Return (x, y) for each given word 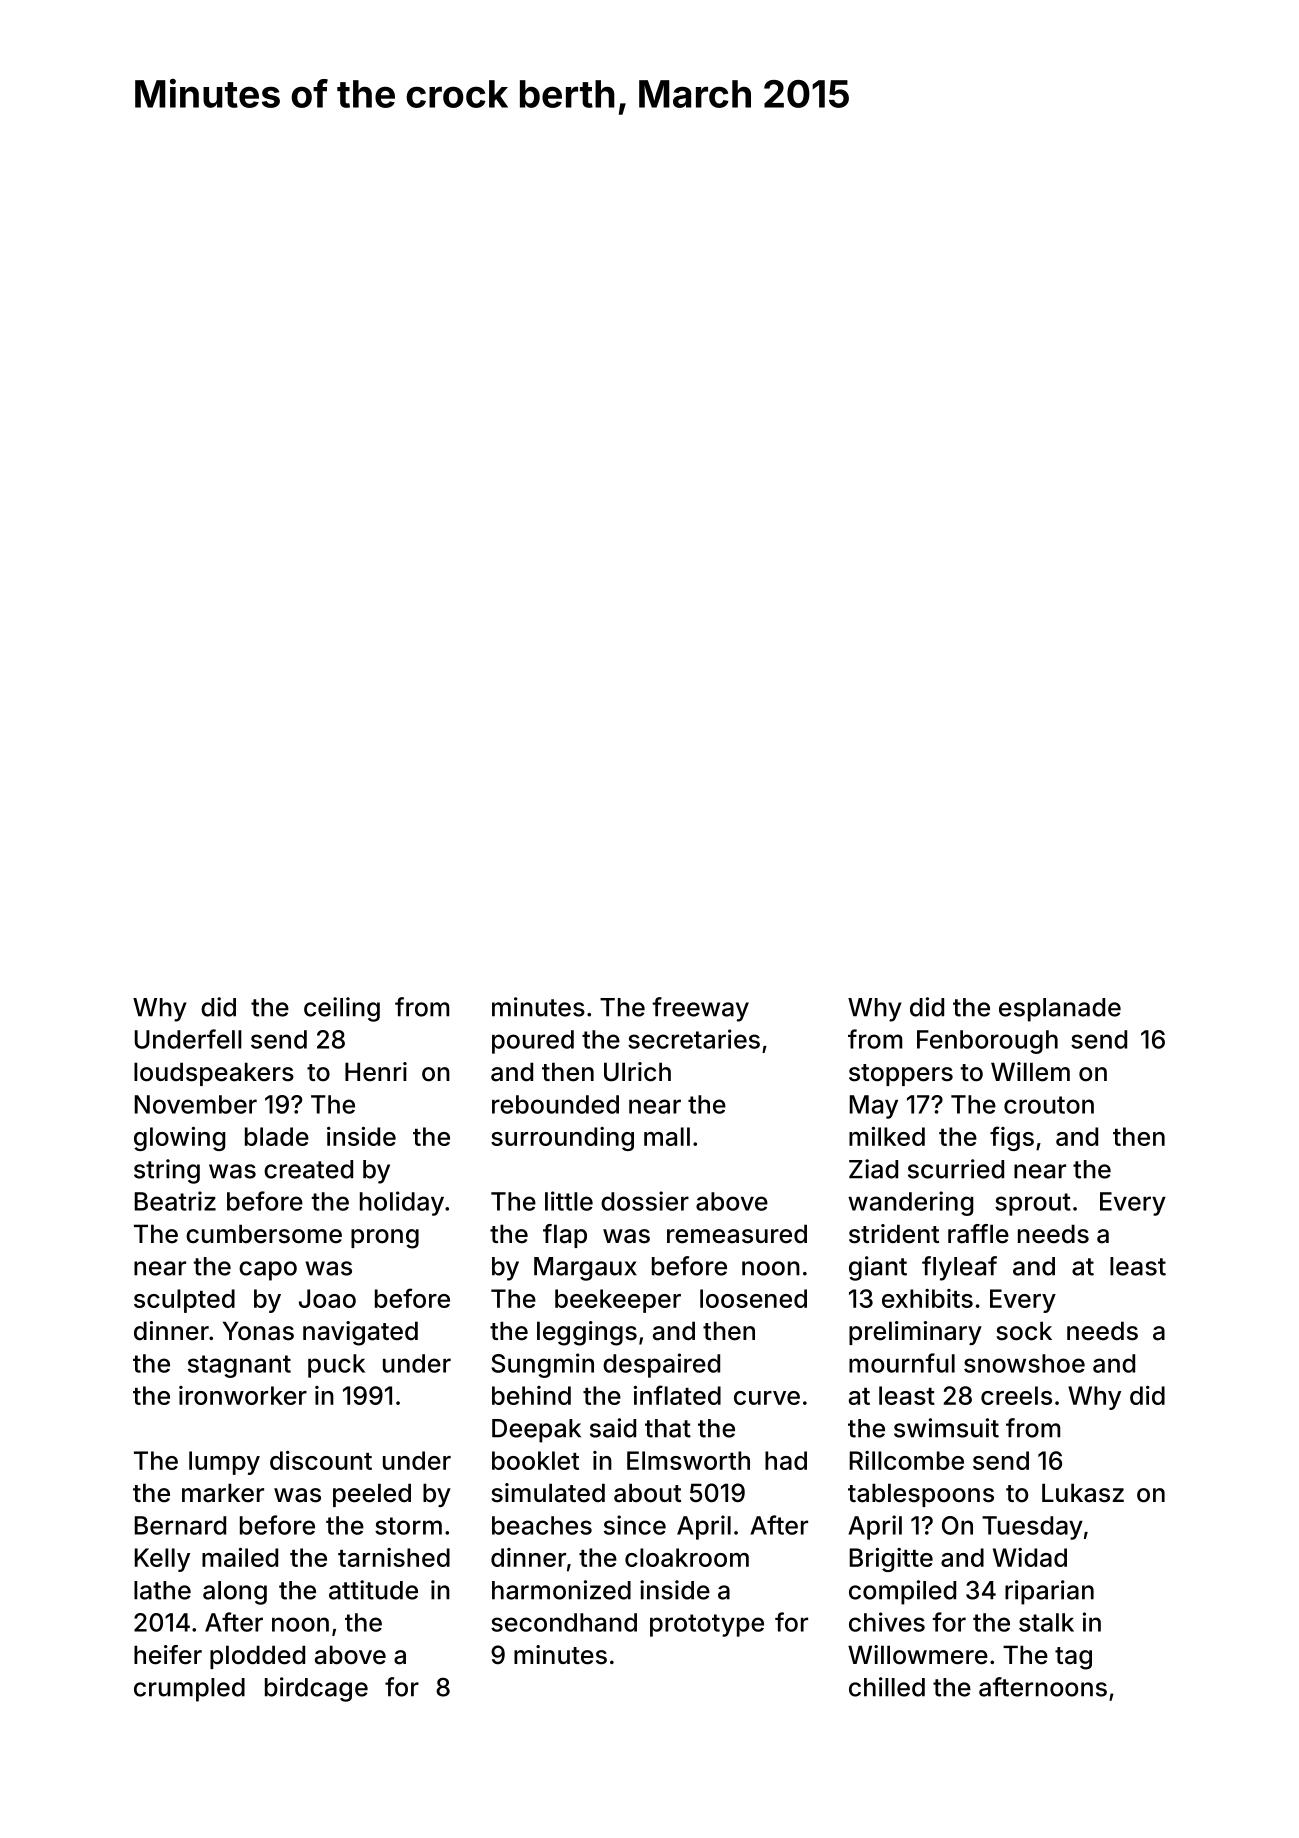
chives (887, 1622)
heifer (168, 1655)
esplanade (1060, 1010)
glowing (179, 1139)
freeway (700, 1009)
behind (531, 1395)
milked (887, 1136)
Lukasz (1083, 1493)
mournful (902, 1363)
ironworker (243, 1395)
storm (408, 1526)
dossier (645, 1201)
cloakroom (687, 1557)
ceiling (342, 1009)
